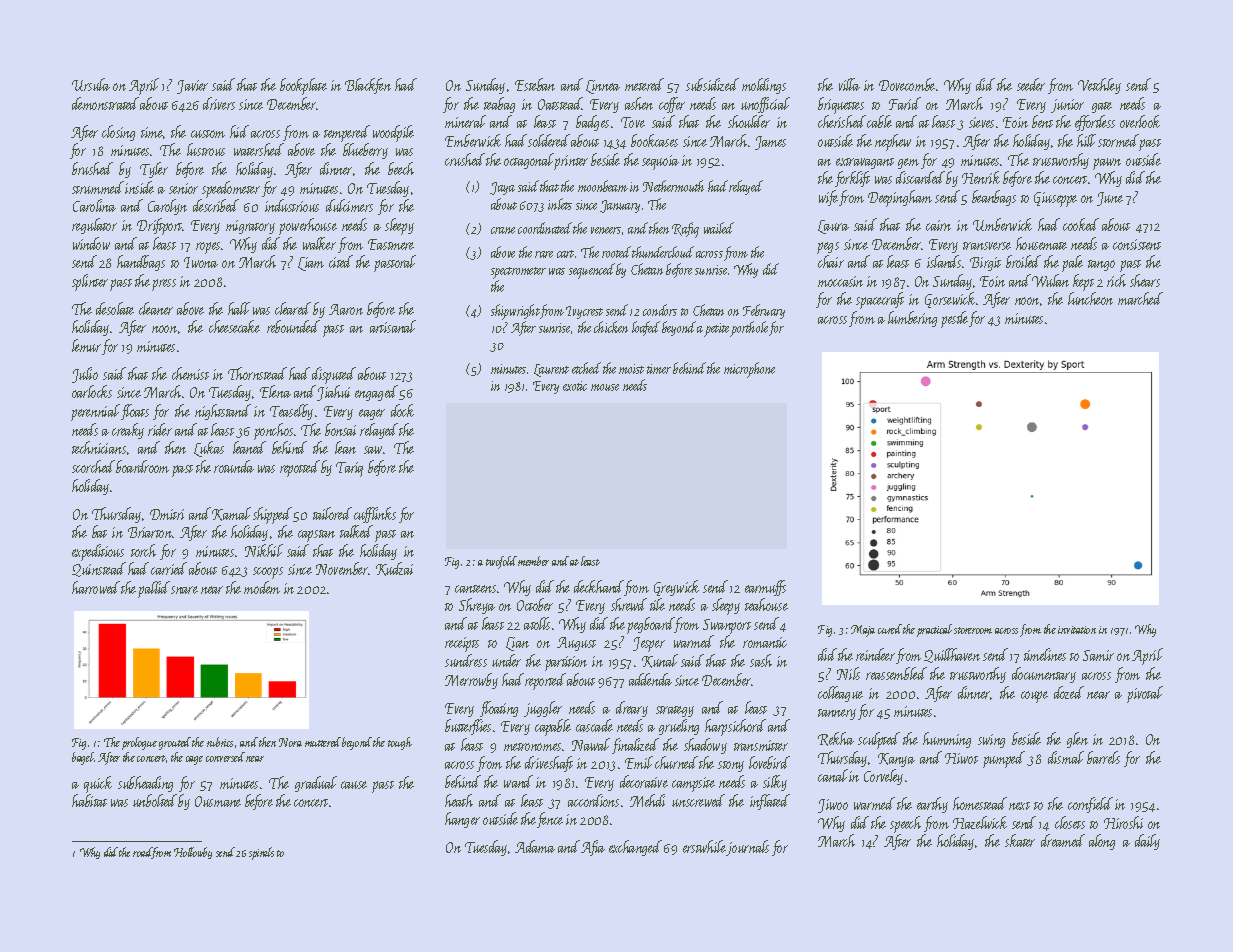 This screenshot has width=1233, height=952. I want to click on spirals, so click(261, 853).
